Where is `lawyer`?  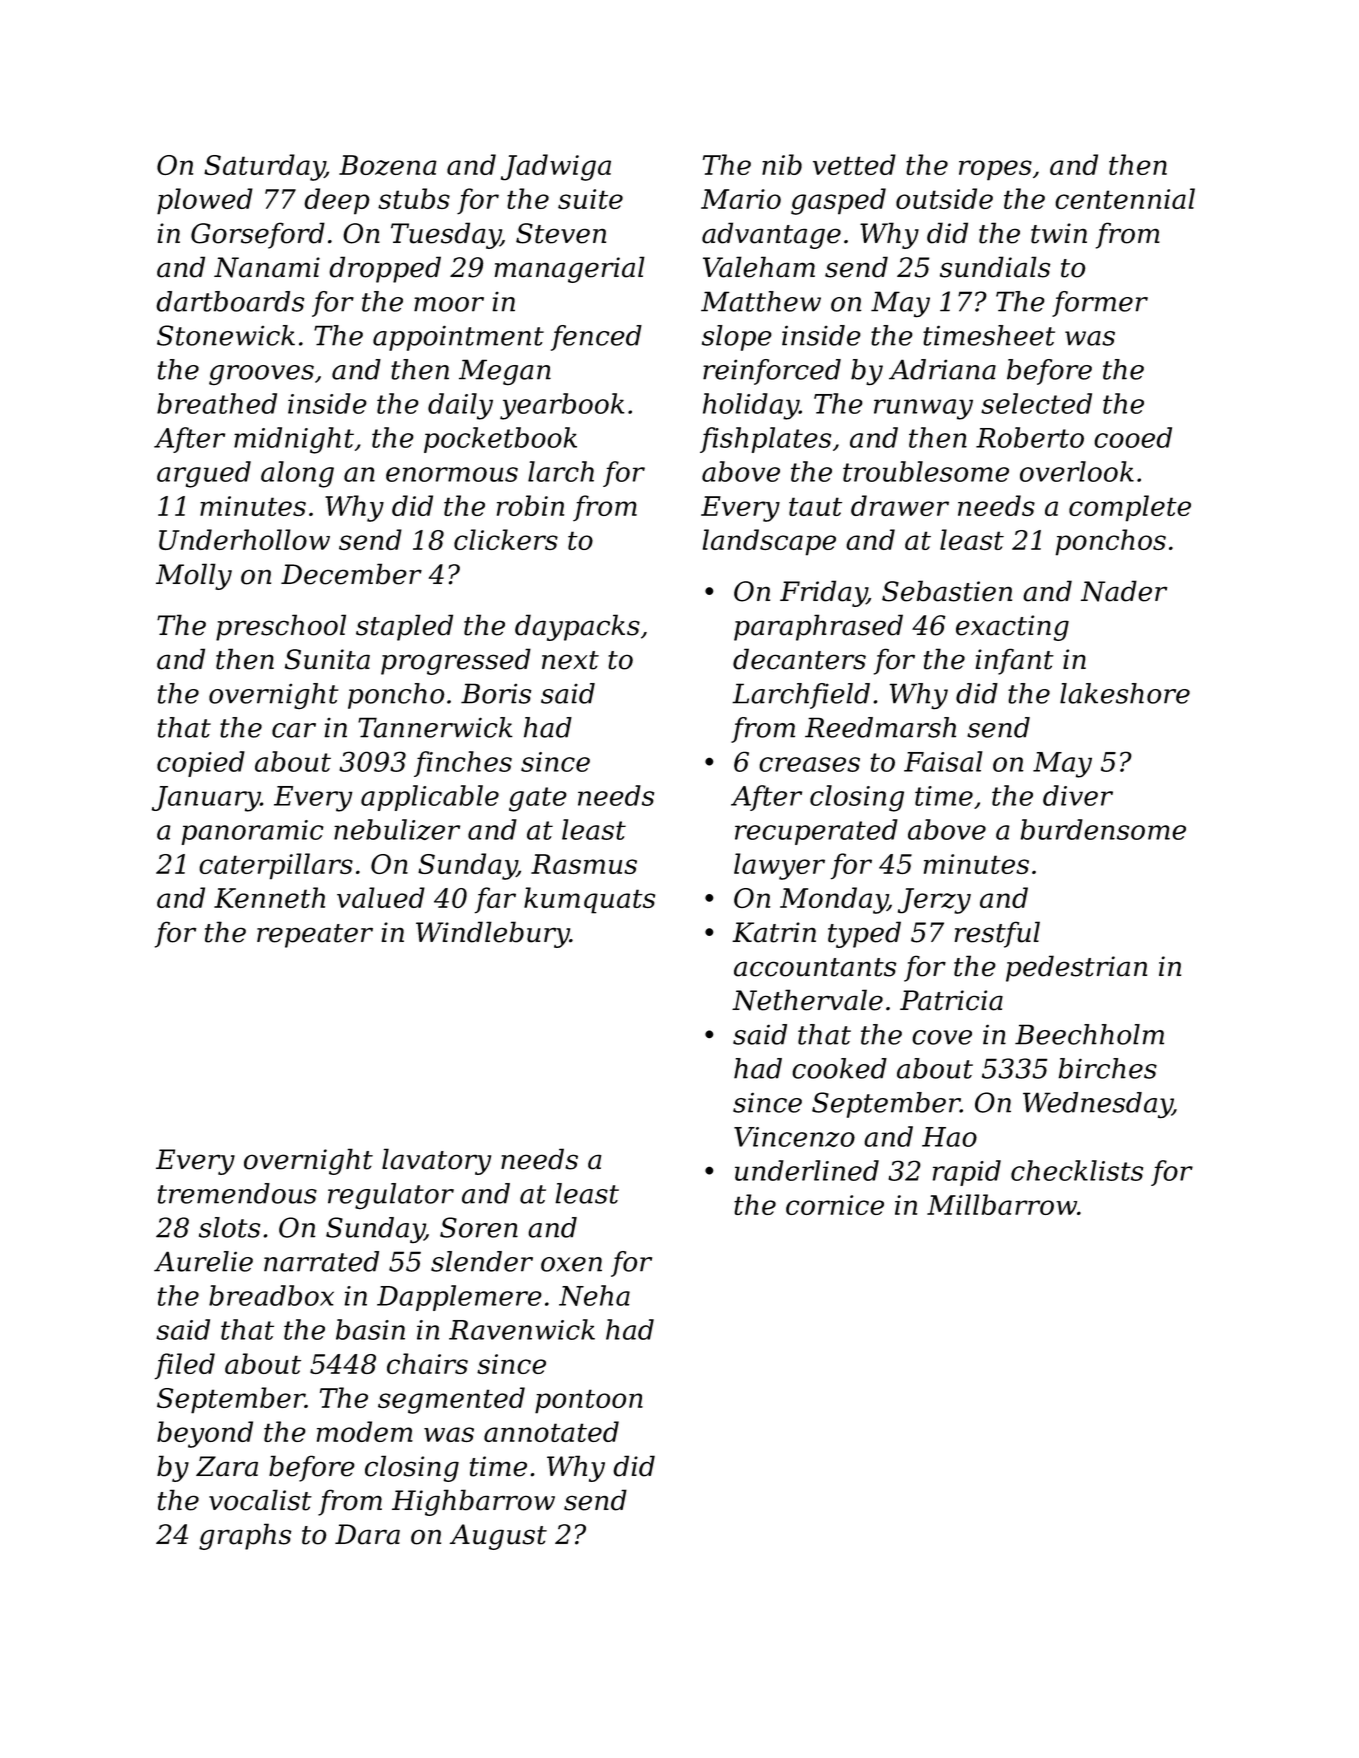
lawyer is located at coordinates (779, 866).
